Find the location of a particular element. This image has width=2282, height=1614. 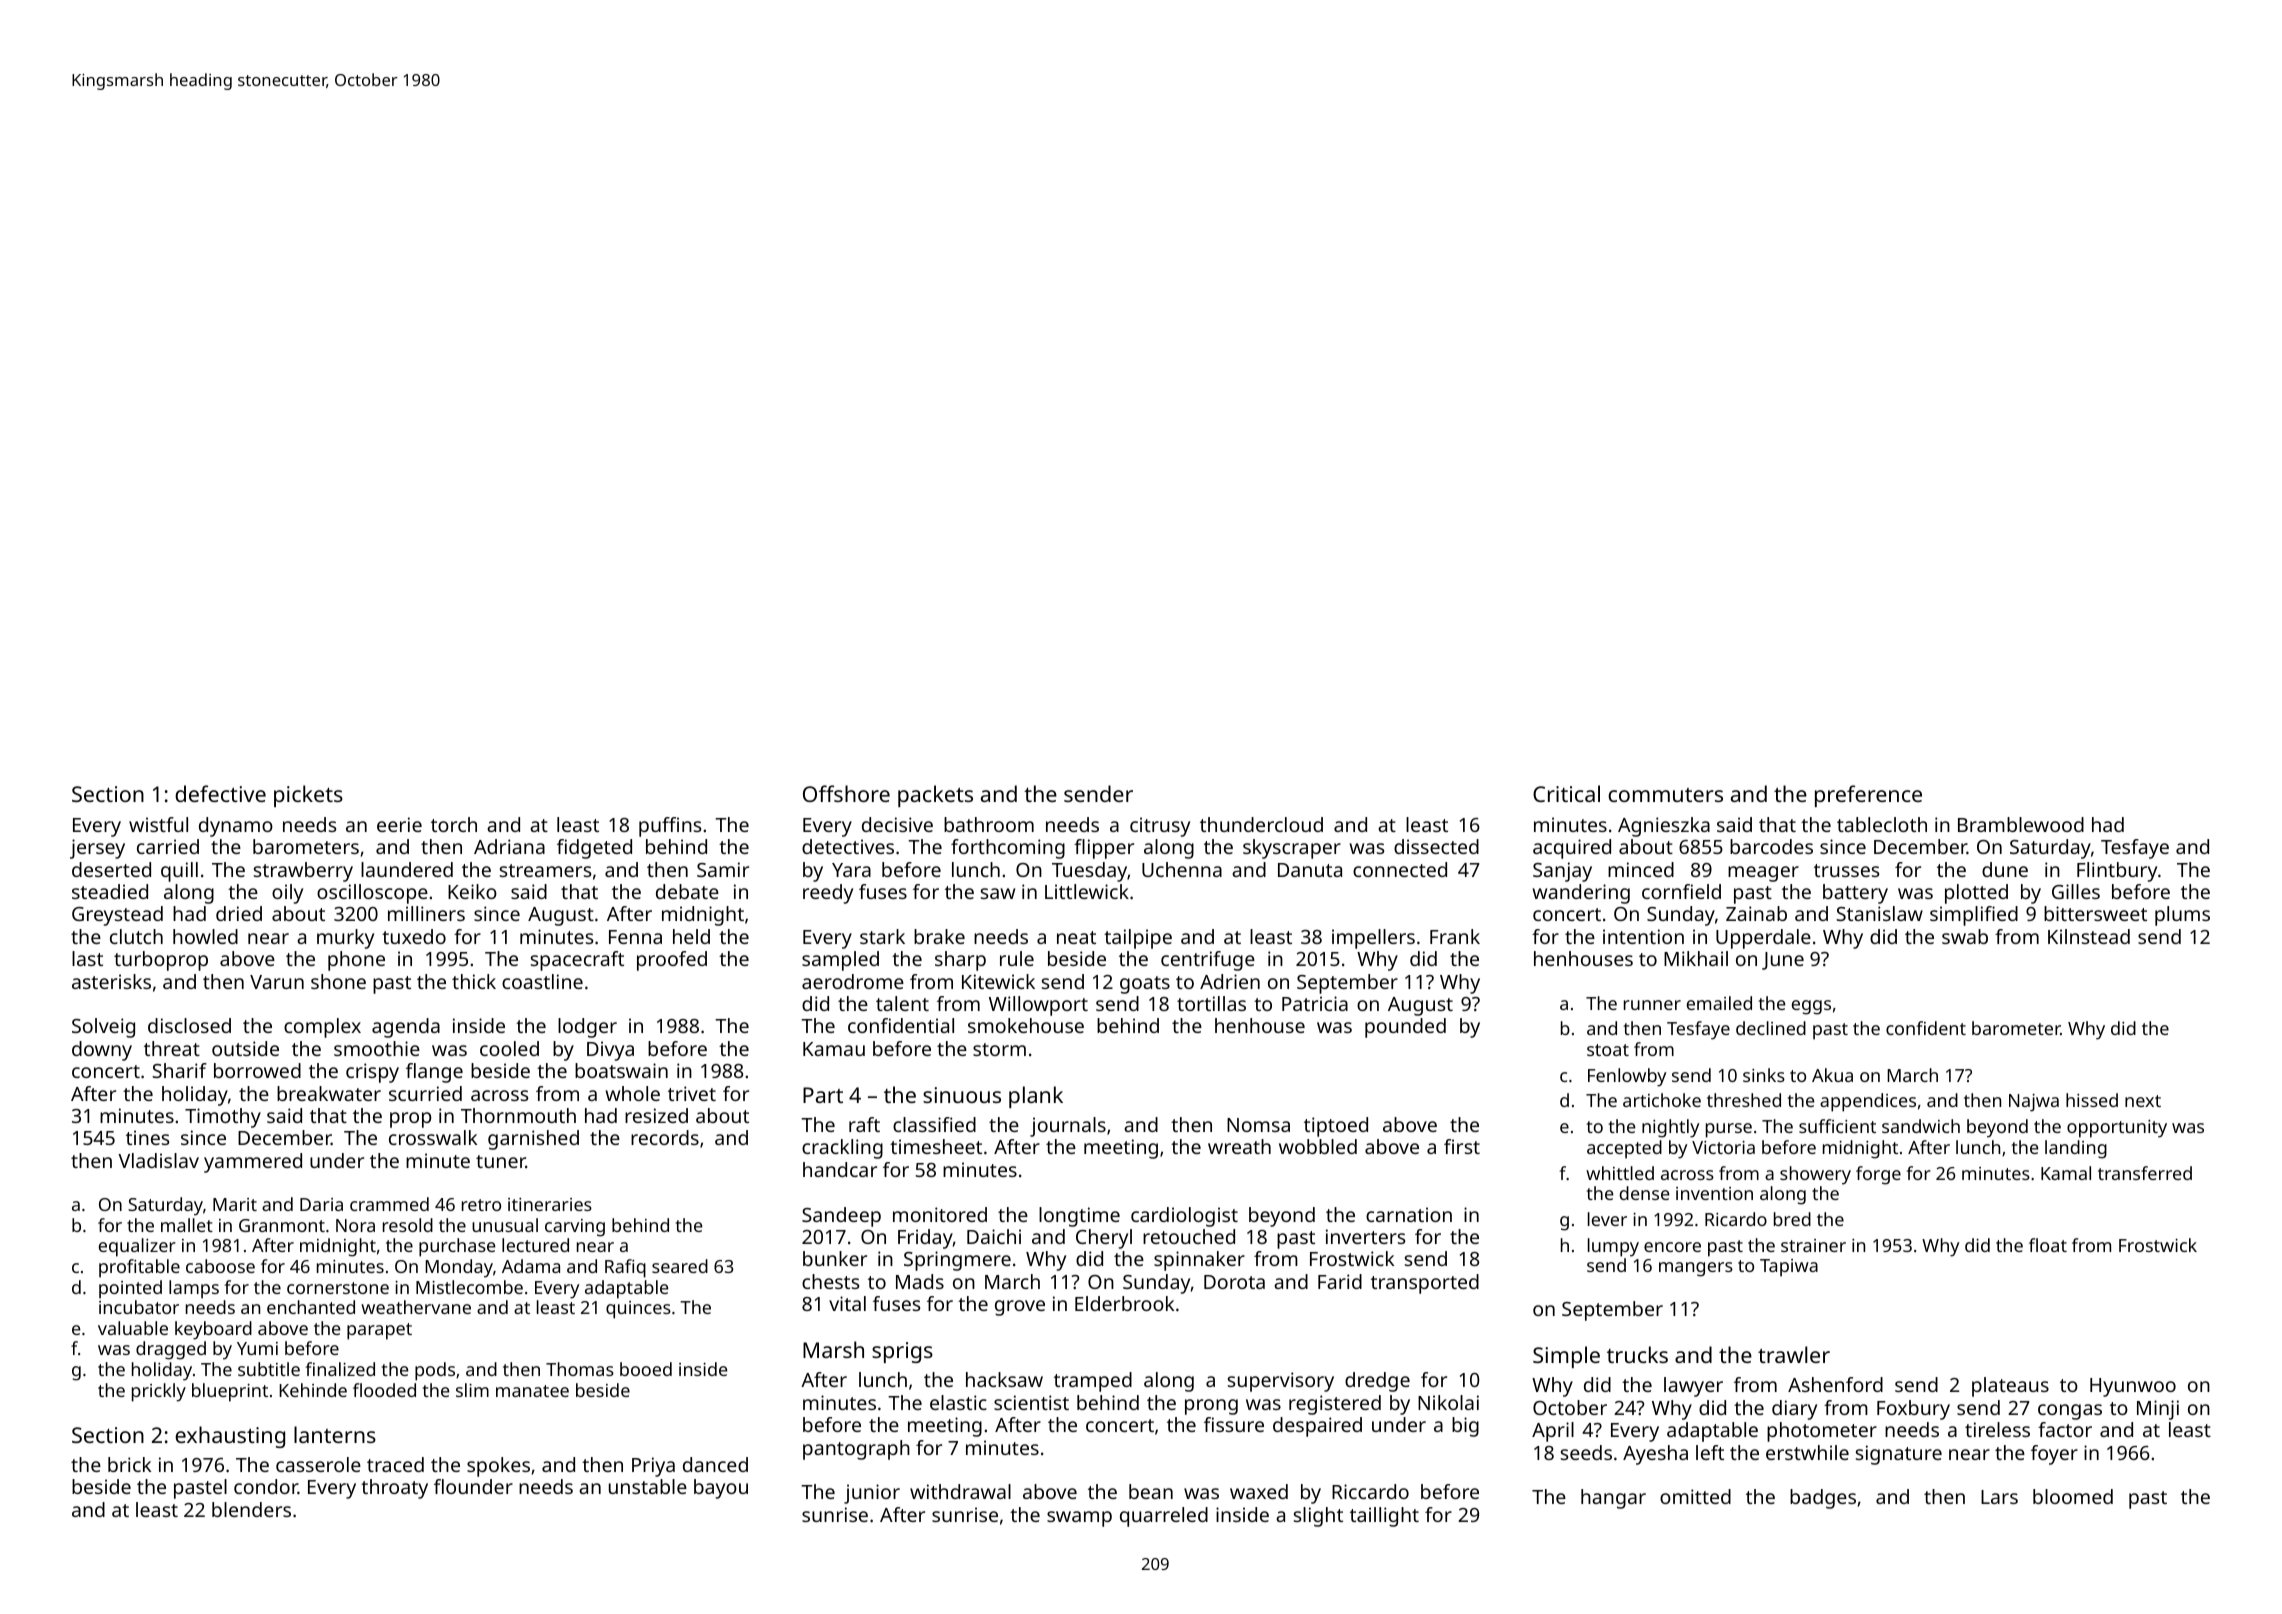

Fenna is located at coordinates (635, 937).
